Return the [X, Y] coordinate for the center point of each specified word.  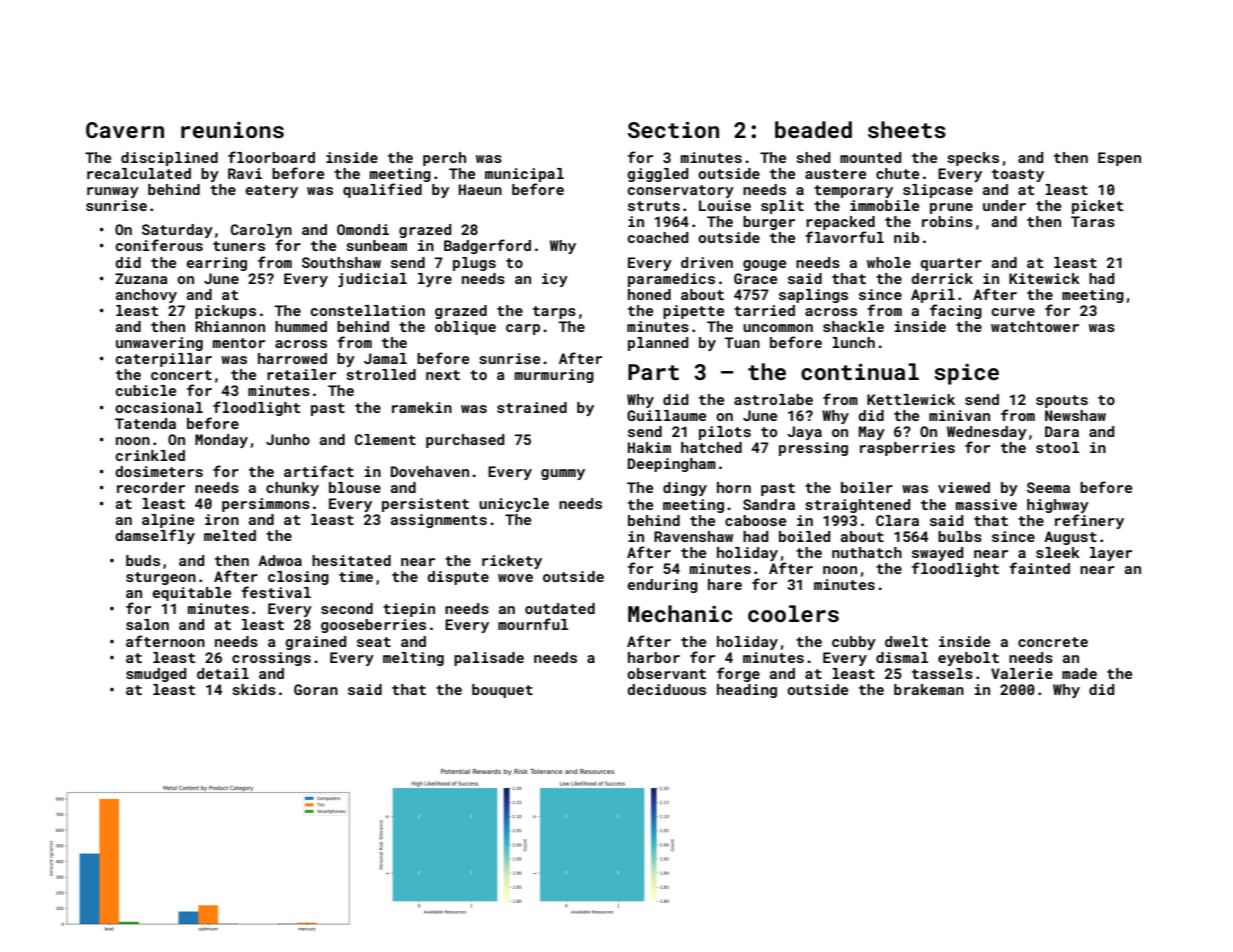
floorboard [271, 157]
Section [673, 129]
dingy [685, 489]
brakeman [929, 689]
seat [374, 642]
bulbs [960, 536]
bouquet [502, 691]
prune [951, 208]
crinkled [150, 455]
